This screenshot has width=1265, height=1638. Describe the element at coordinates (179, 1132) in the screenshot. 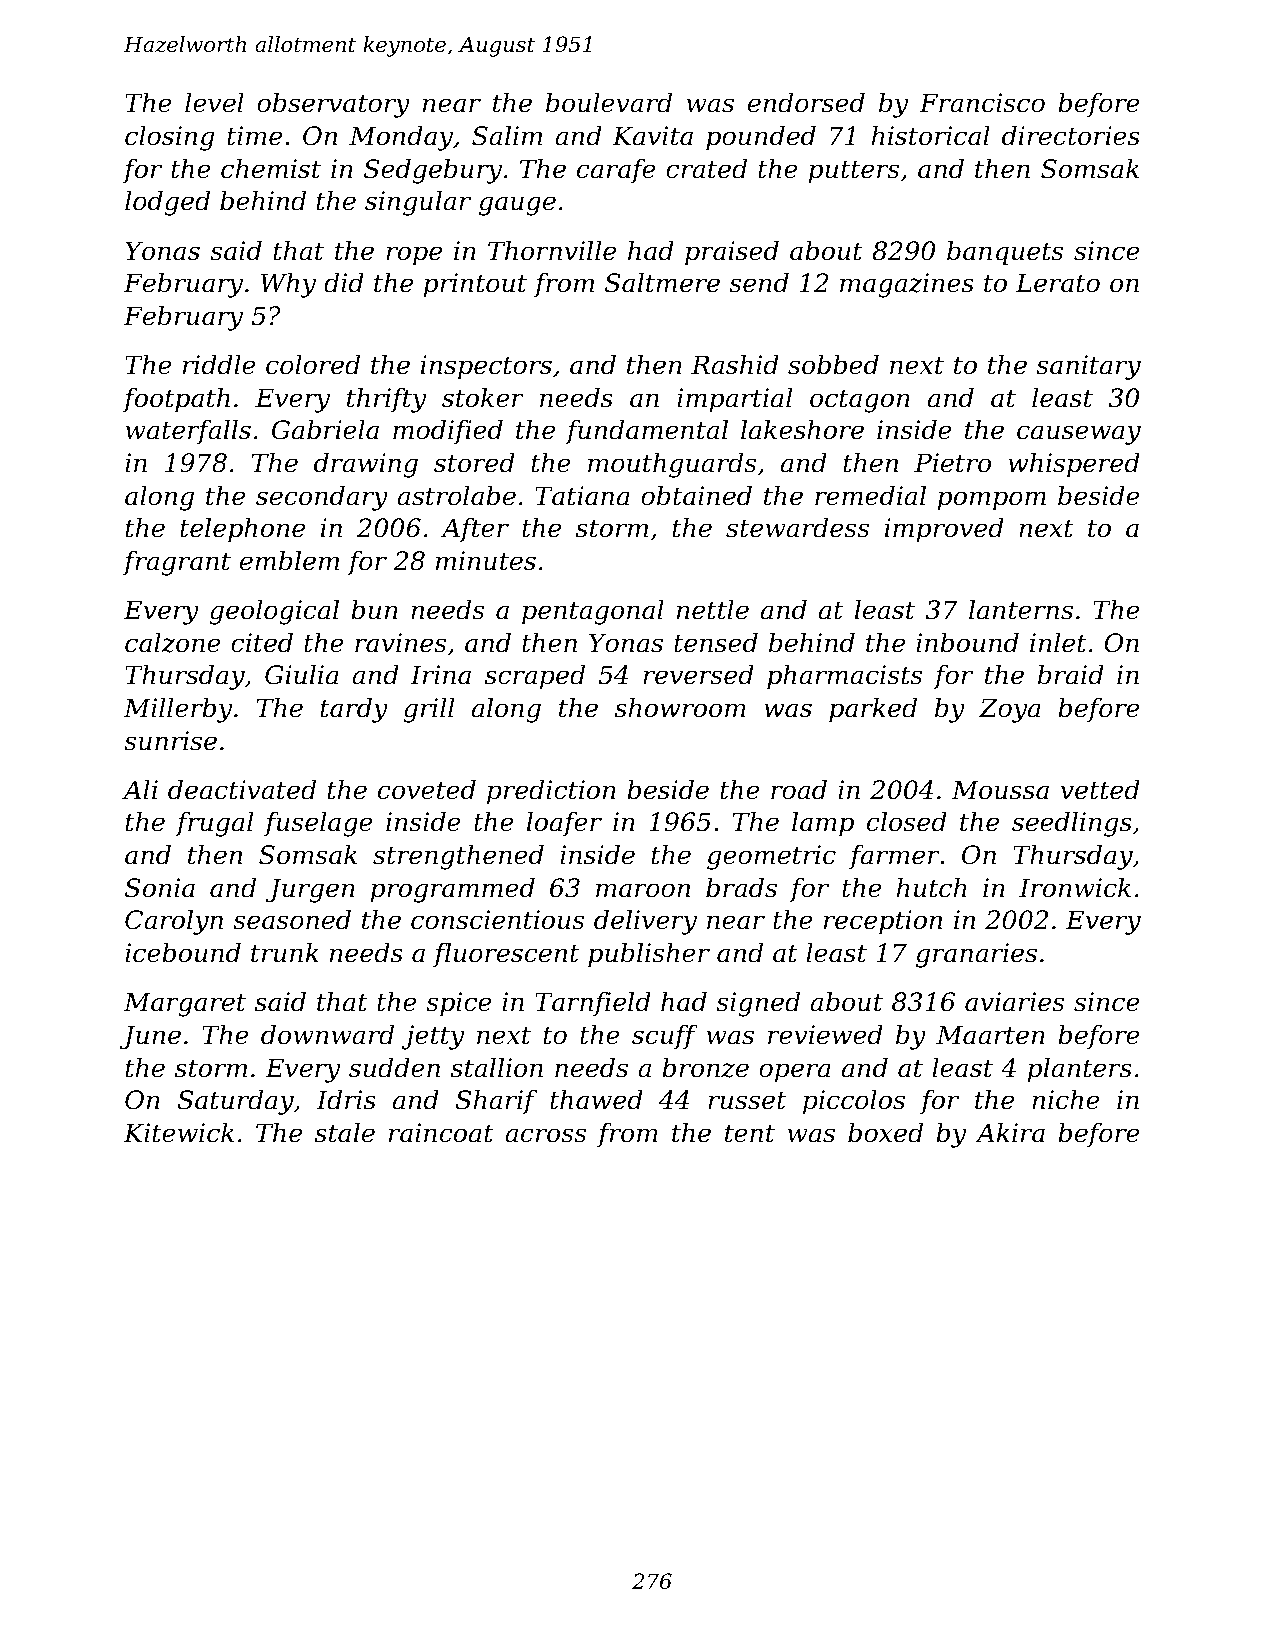

I see `Kitewick` at that location.
